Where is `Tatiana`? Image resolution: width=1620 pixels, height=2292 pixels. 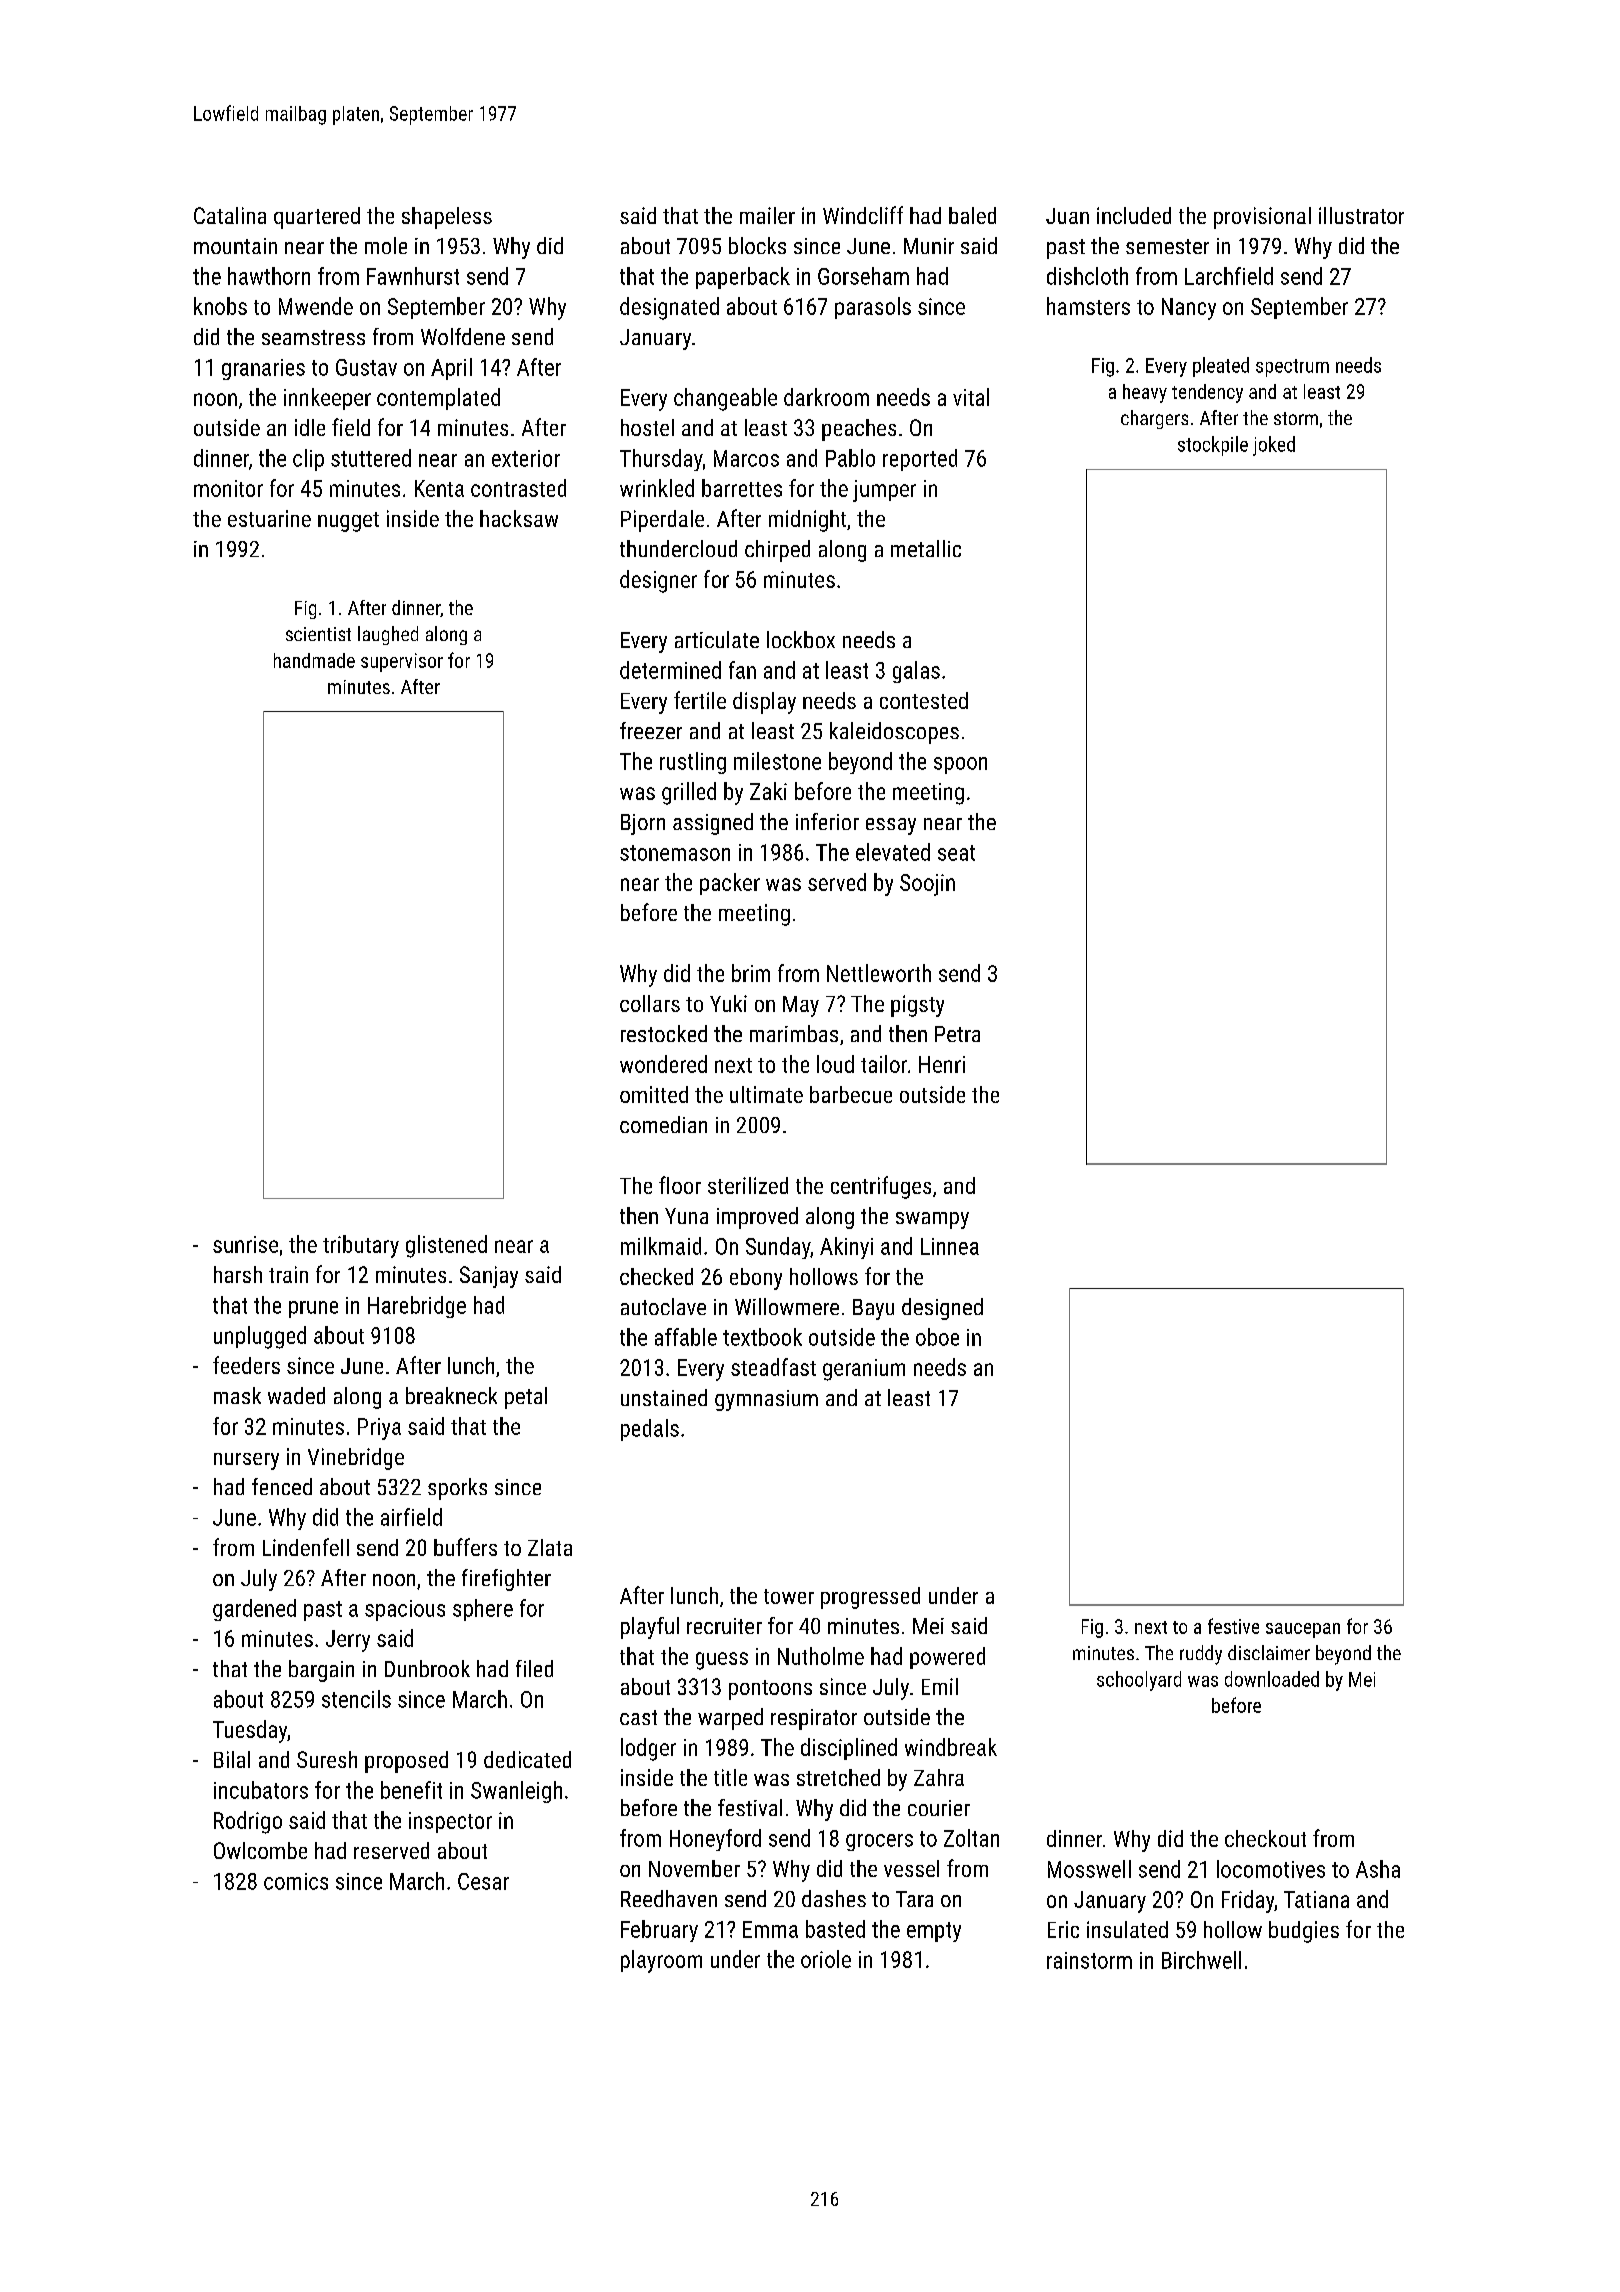 Tatiana is located at coordinates (1316, 1899).
